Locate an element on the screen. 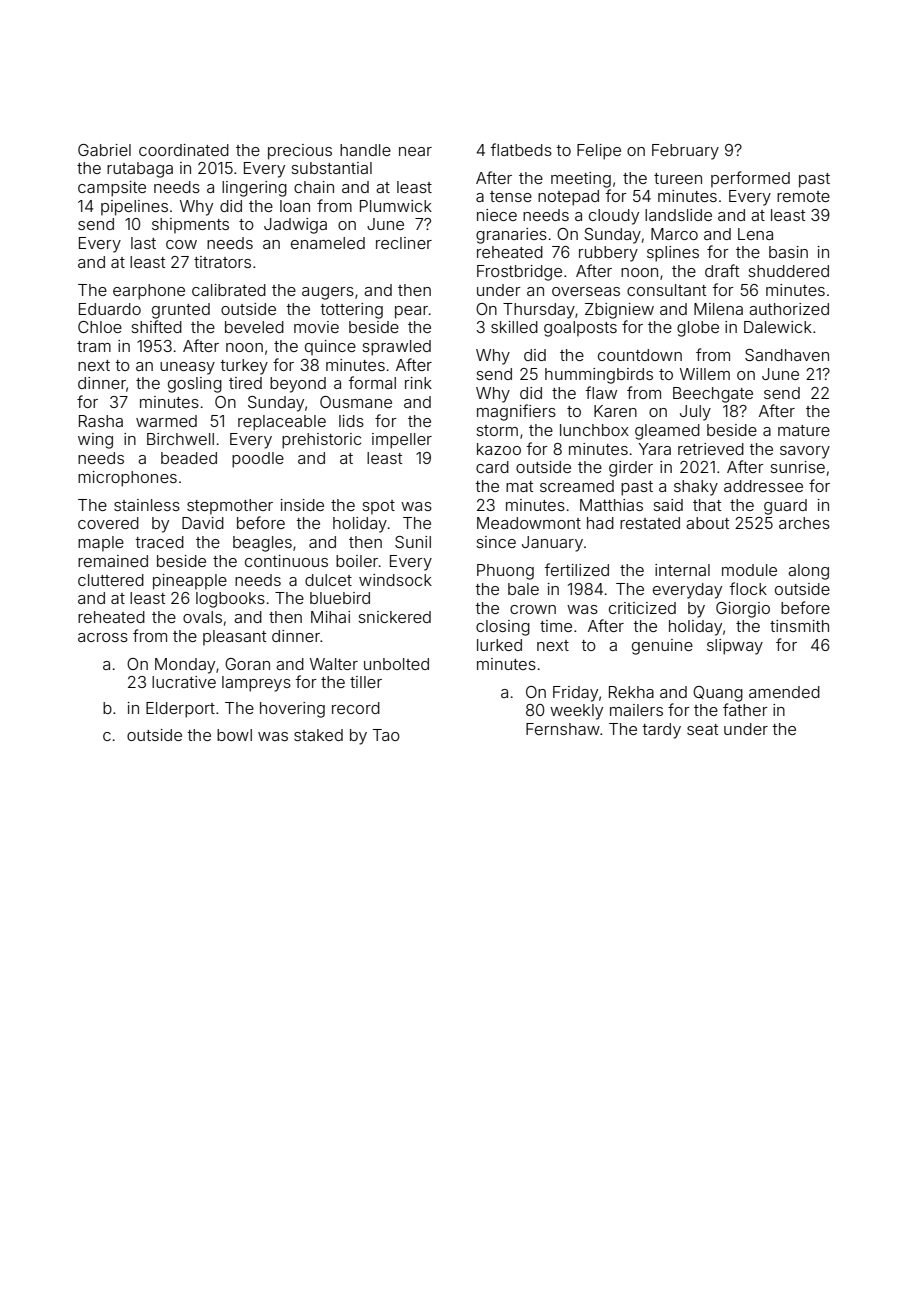 Image resolution: width=908 pixels, height=1316 pixels. gosling is located at coordinates (195, 385).
